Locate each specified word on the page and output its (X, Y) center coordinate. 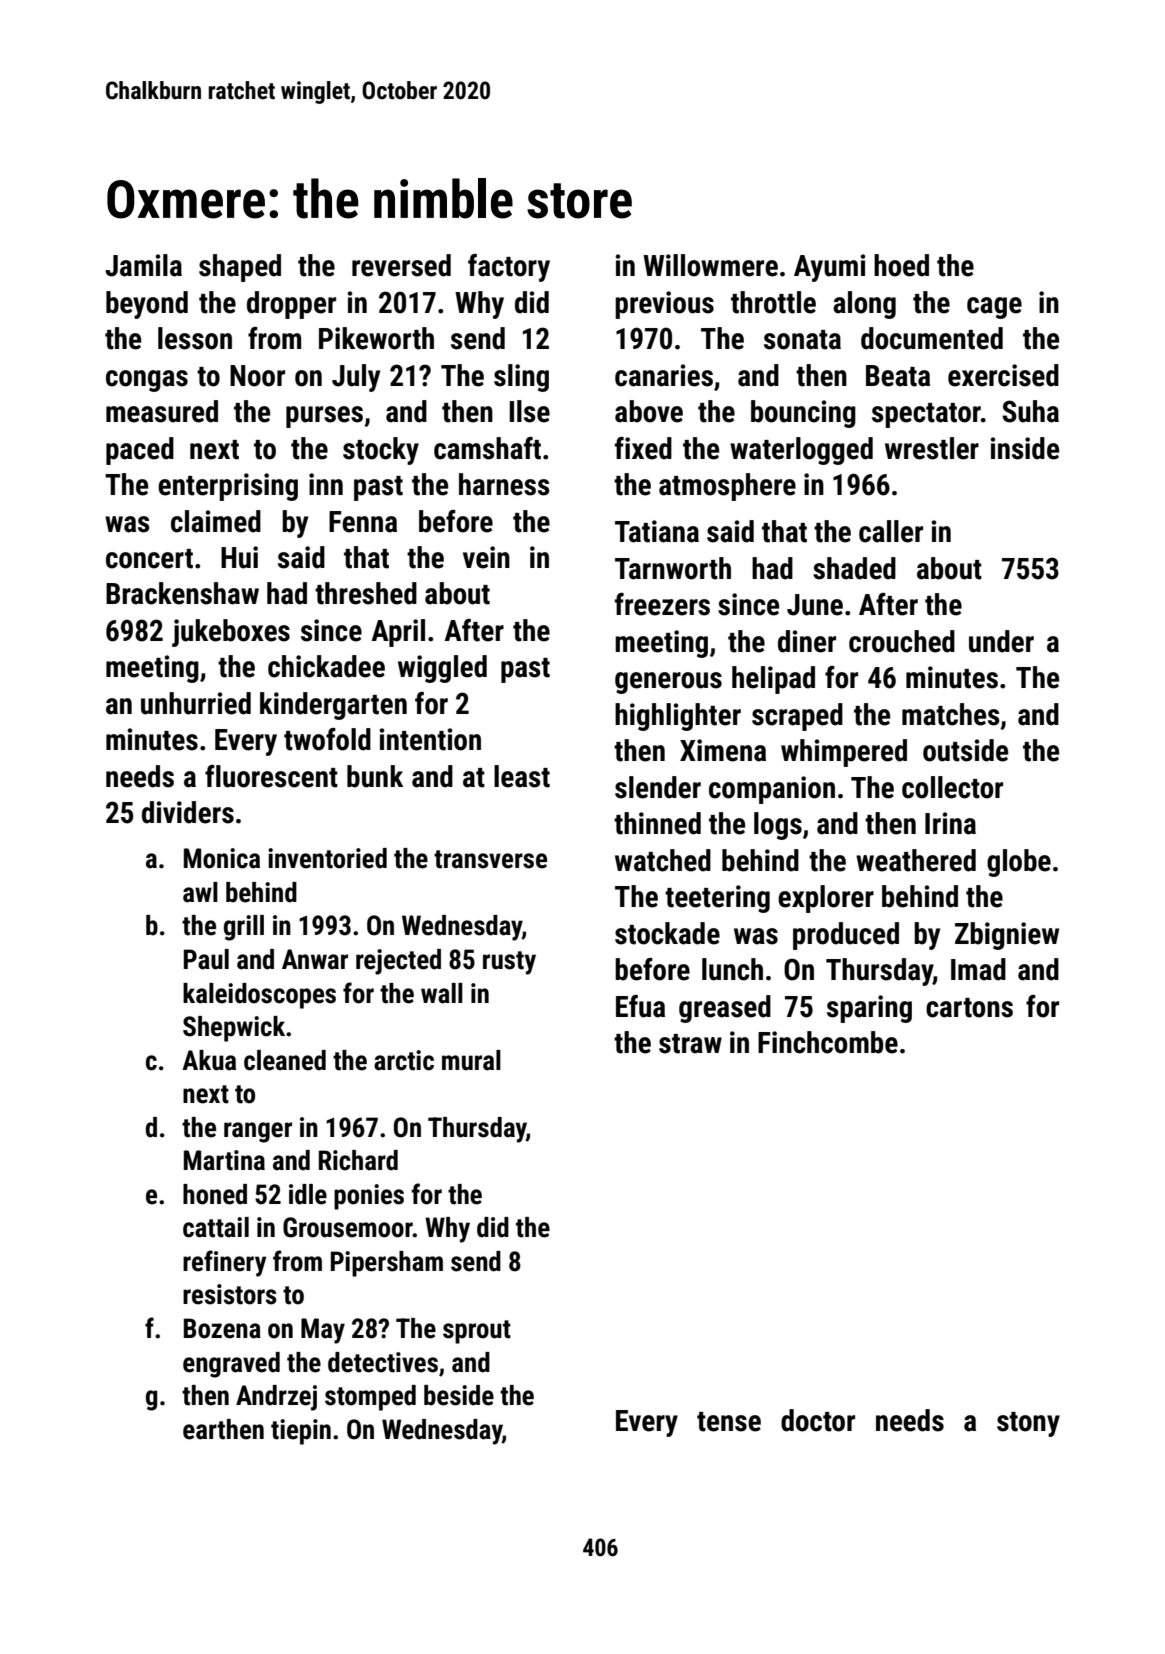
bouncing (803, 414)
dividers (188, 812)
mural (471, 1060)
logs (778, 826)
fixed (643, 448)
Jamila (143, 265)
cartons (969, 1008)
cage (994, 308)
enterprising (228, 487)
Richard (358, 1160)
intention (430, 739)
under (1001, 641)
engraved (231, 1365)
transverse (490, 859)
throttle (773, 302)
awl (200, 892)
